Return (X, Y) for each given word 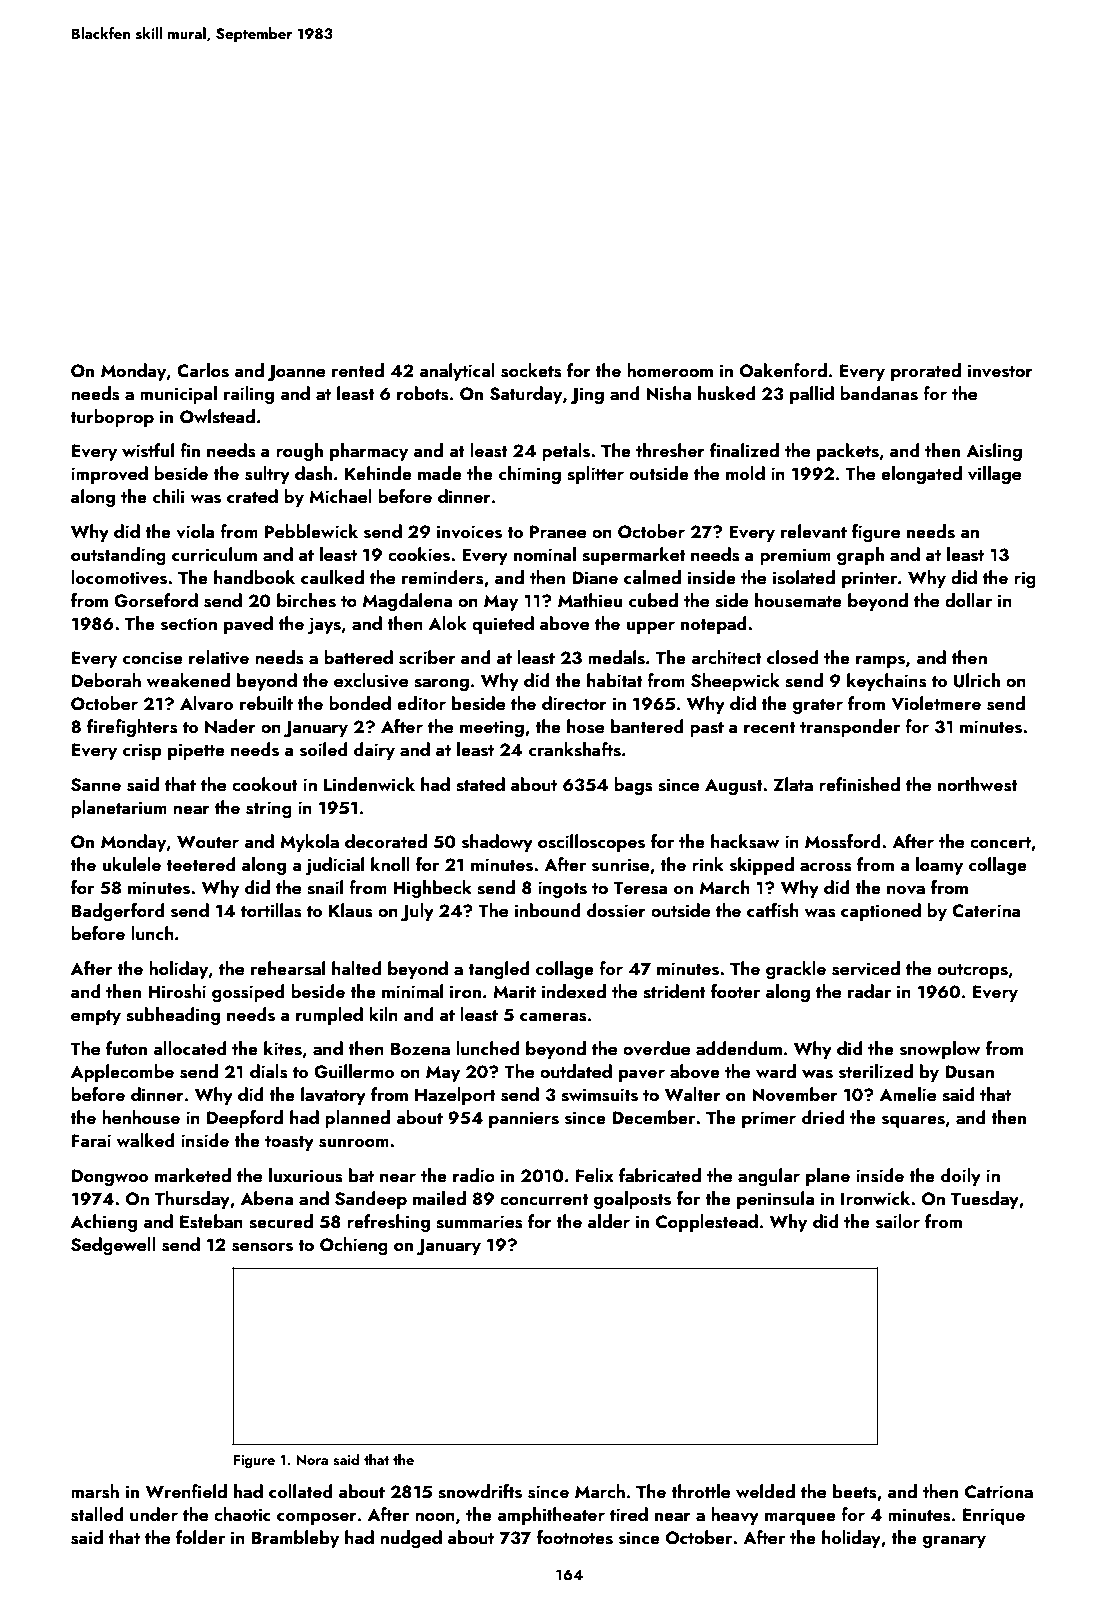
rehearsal (288, 968)
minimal (412, 991)
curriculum (214, 554)
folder (200, 1537)
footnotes (575, 1537)
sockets (531, 370)
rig (1025, 579)
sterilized (876, 1071)
